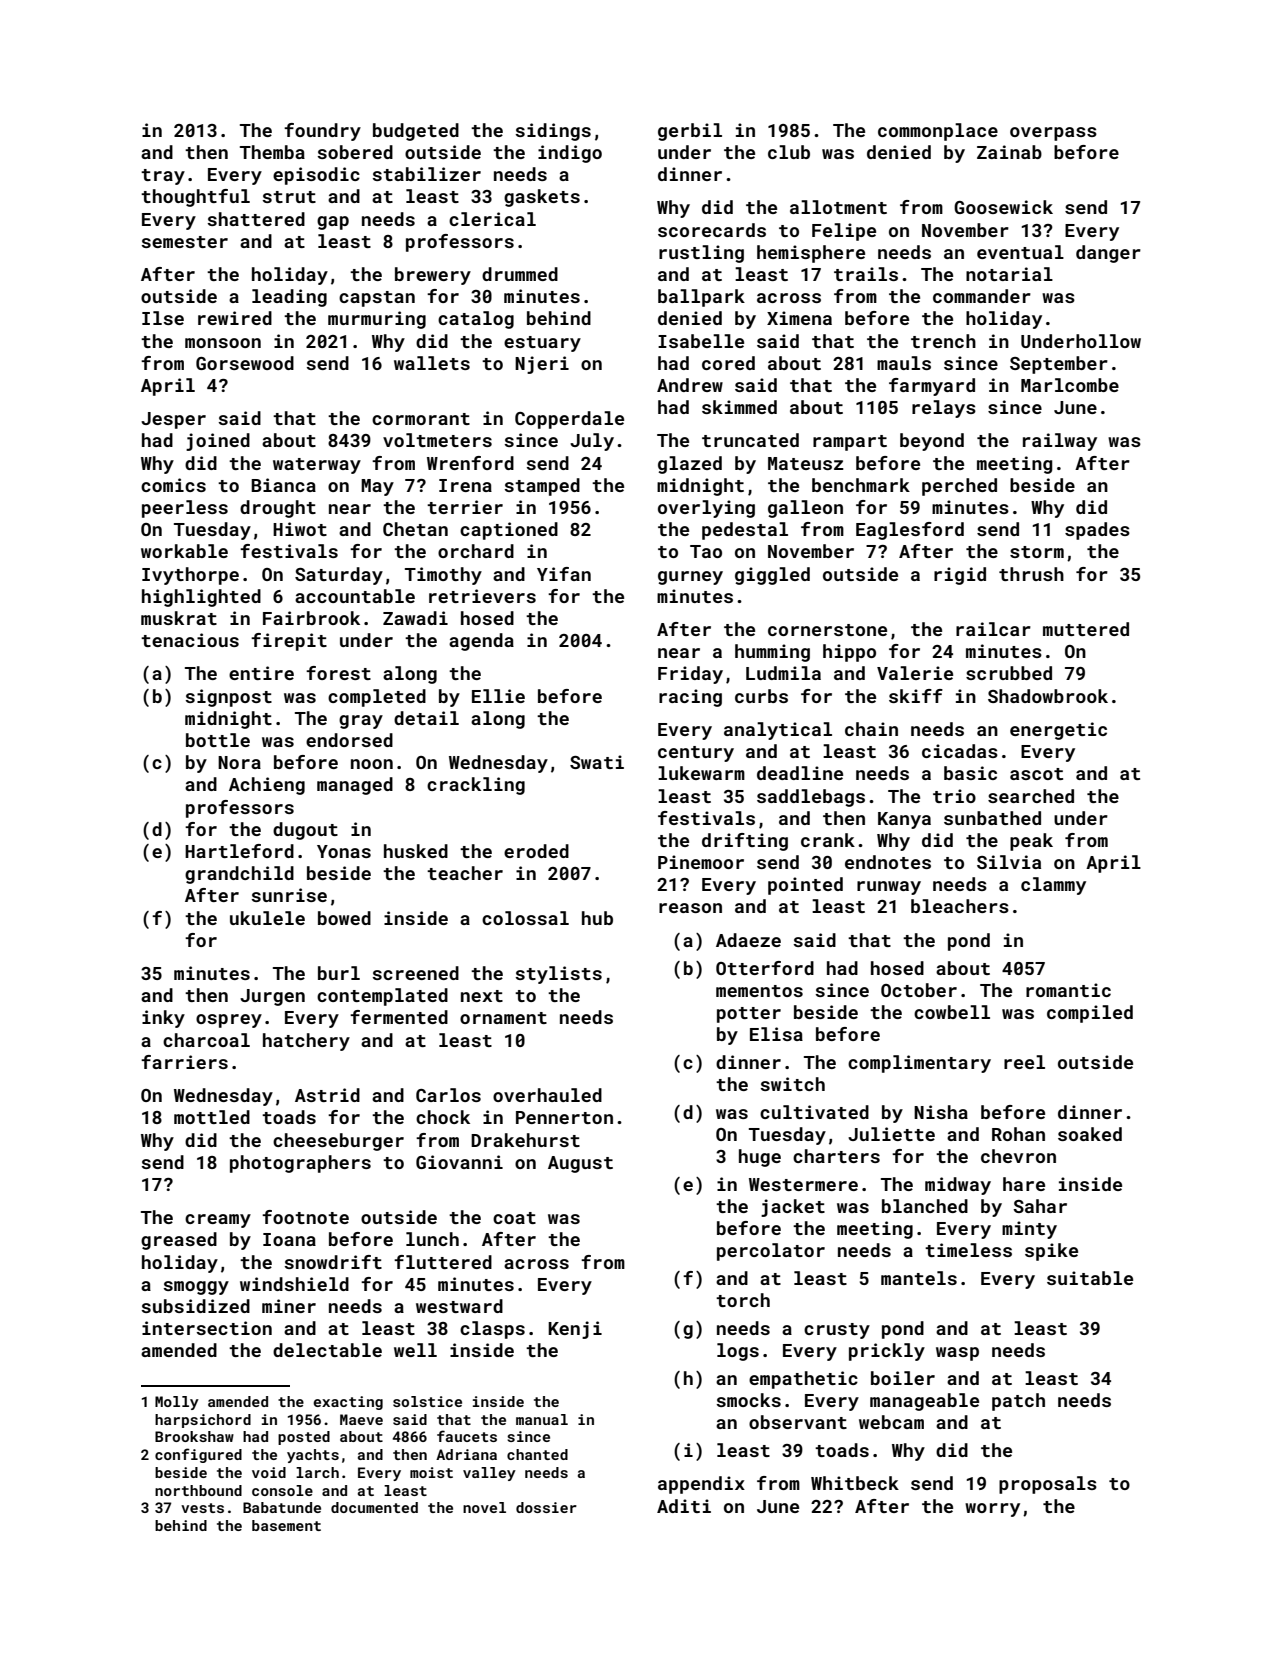 The height and width of the page is (1660, 1283). I want to click on overpass, so click(1053, 134).
